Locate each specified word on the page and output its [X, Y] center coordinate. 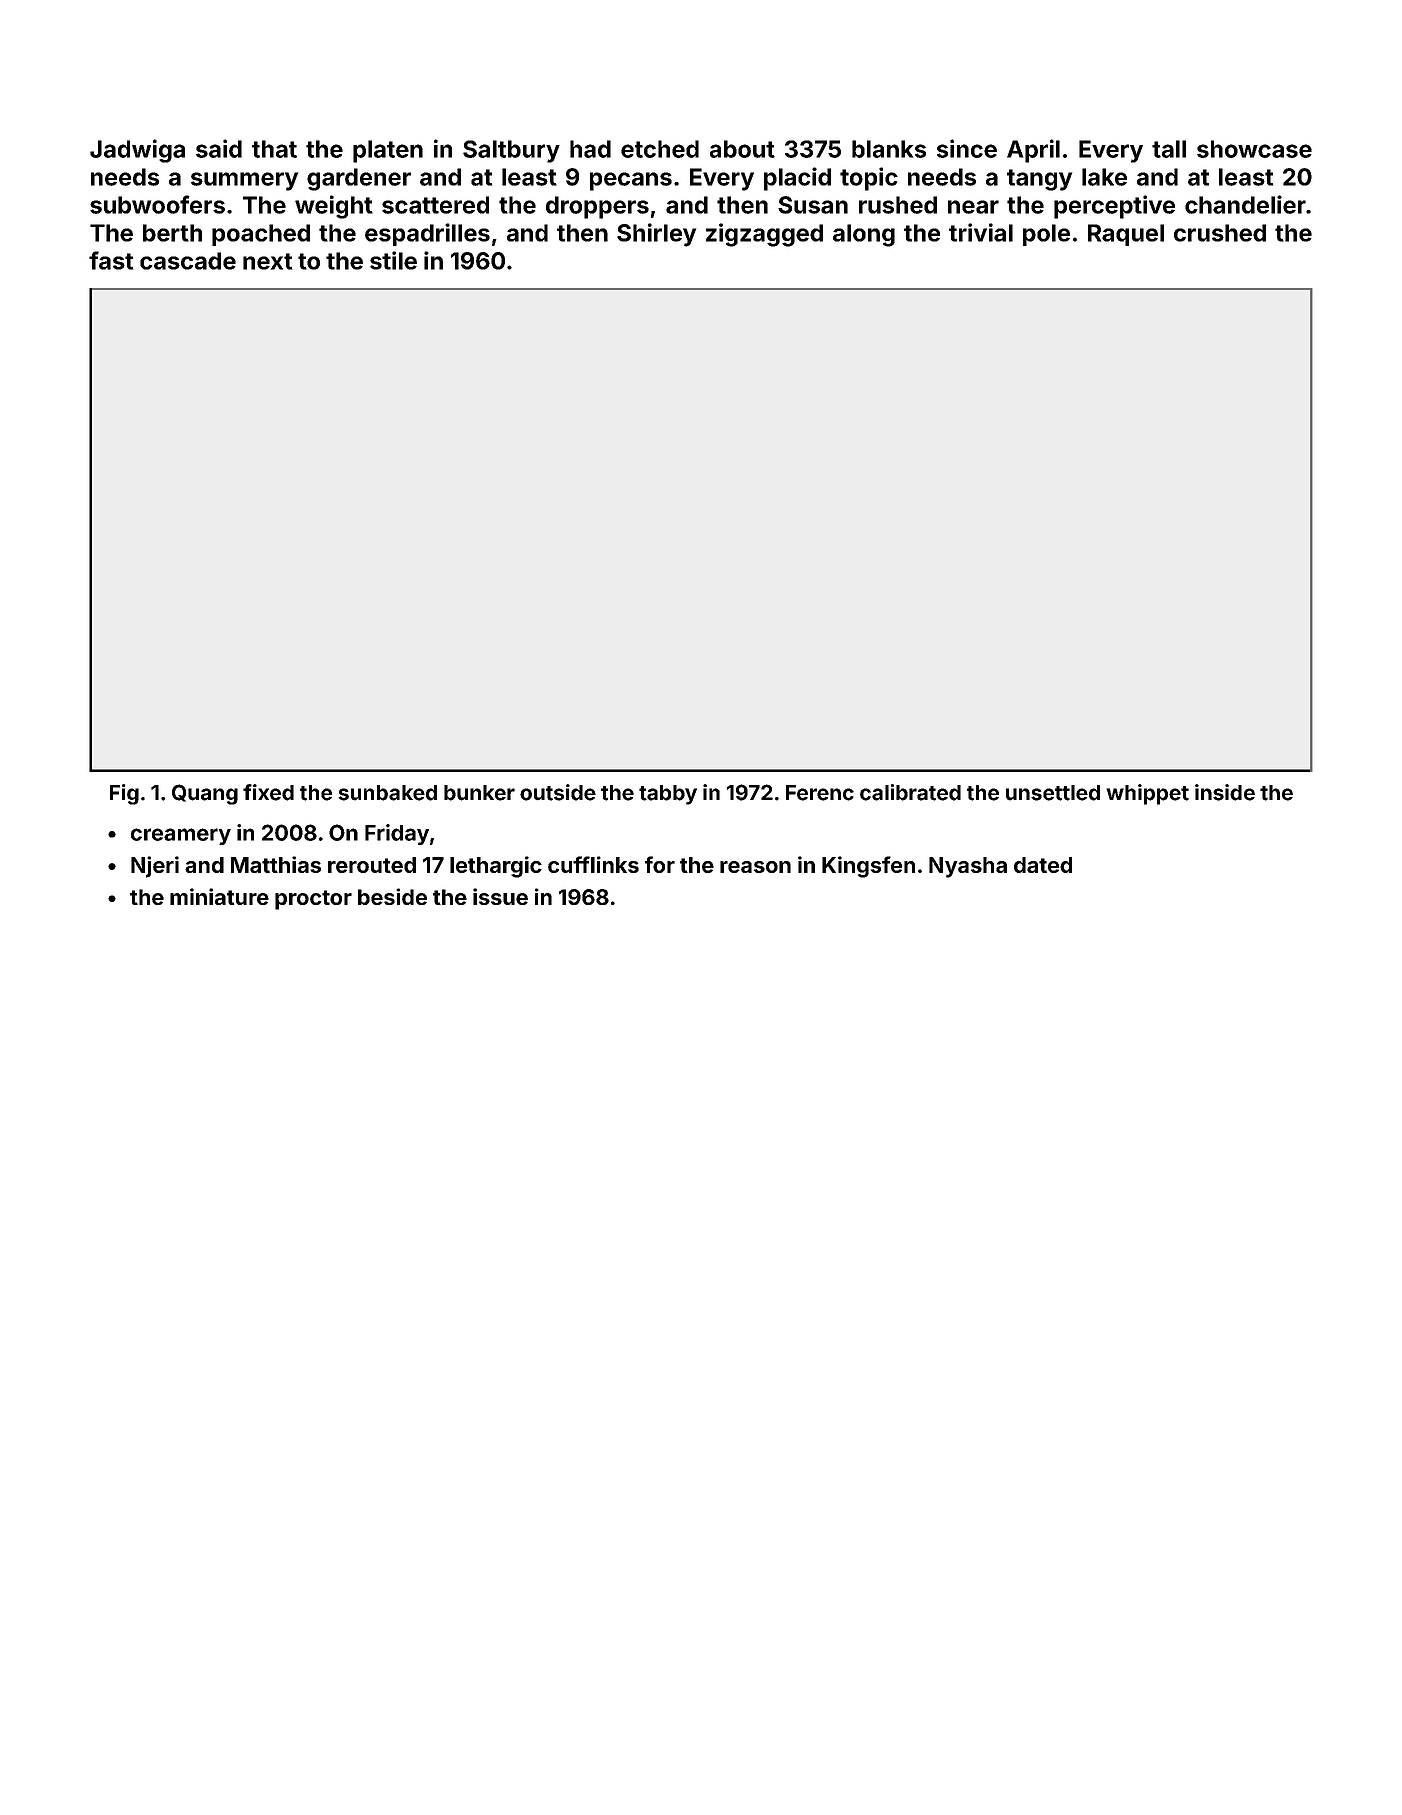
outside [558, 792]
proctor [313, 900]
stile [393, 260]
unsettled [1053, 793]
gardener [359, 179]
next [267, 261]
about [742, 149]
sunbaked [387, 793]
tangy [1039, 180]
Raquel [1126, 235]
